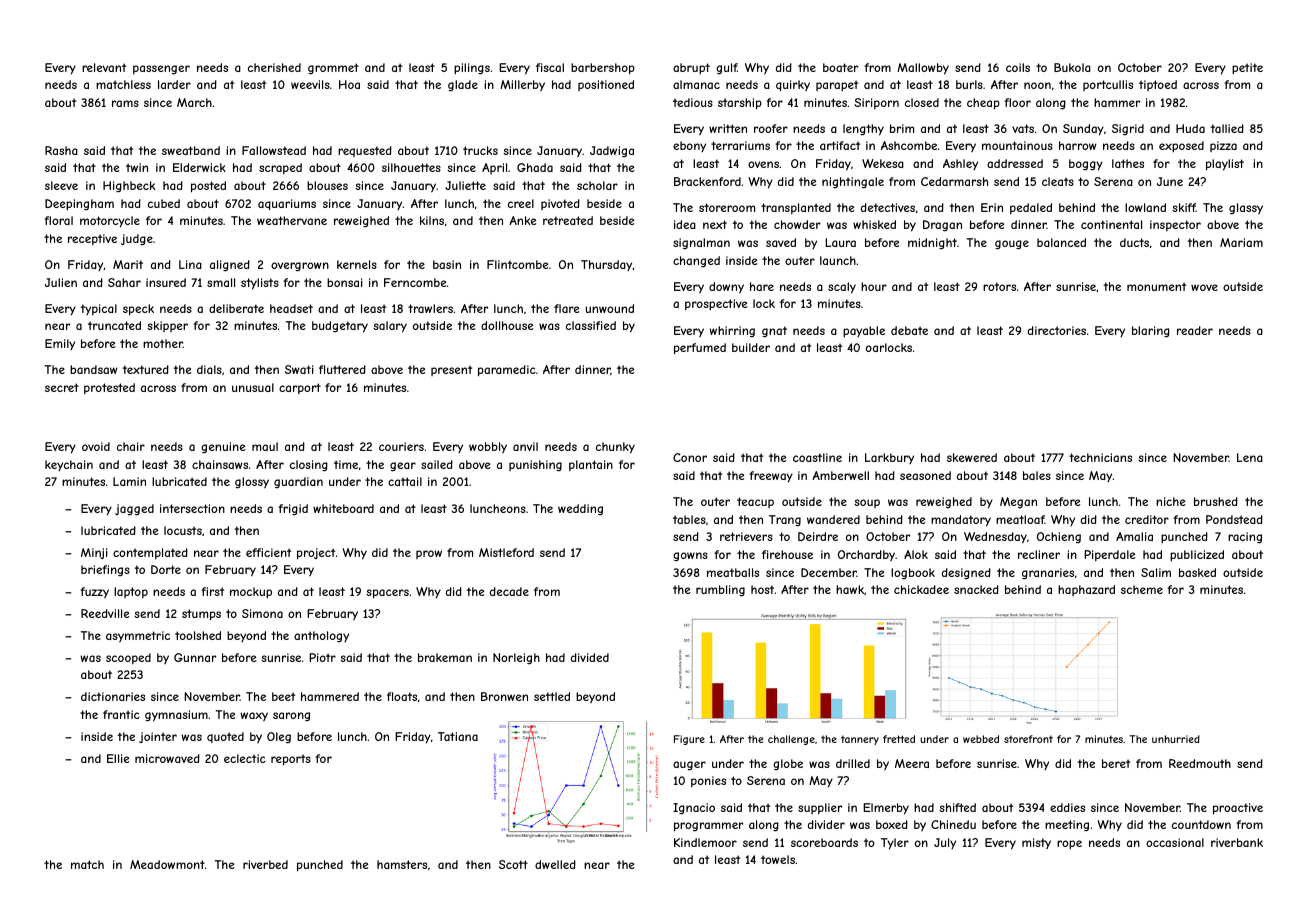  Describe the element at coordinates (1072, 67) in the document. I see `Bukola` at that location.
